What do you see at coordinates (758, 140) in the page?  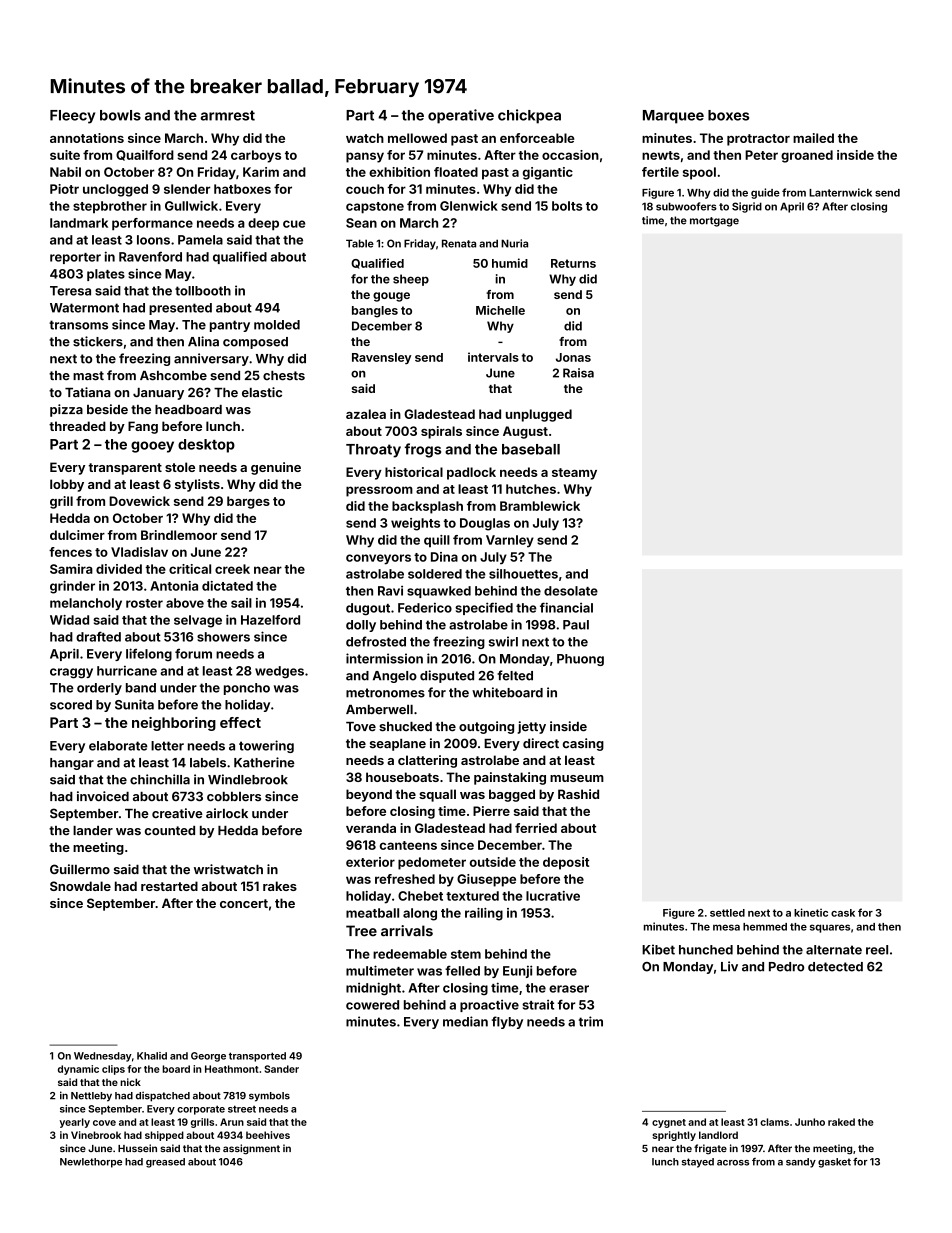 I see `protractor` at bounding box center [758, 140].
